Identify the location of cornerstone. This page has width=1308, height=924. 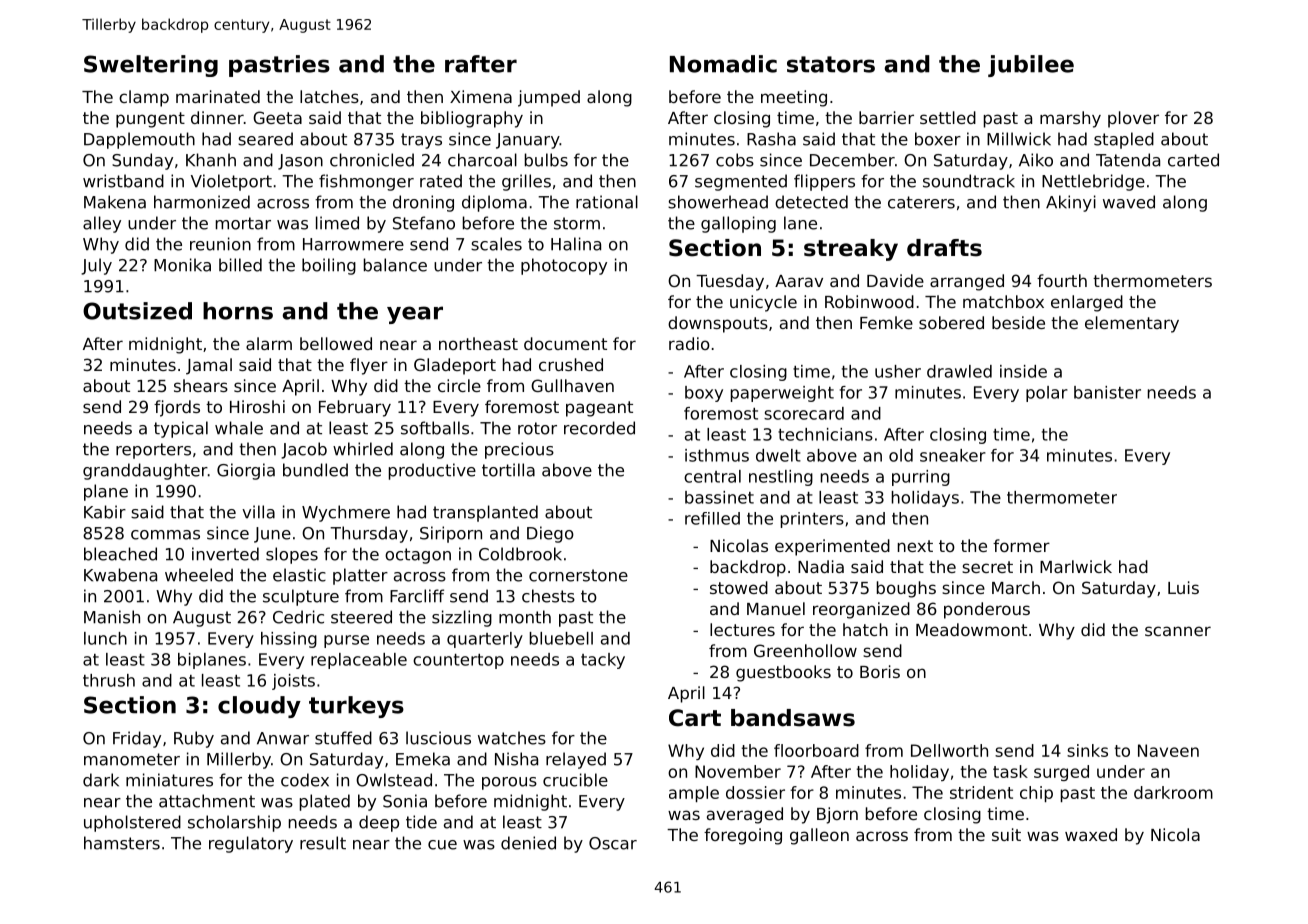
(578, 575).
